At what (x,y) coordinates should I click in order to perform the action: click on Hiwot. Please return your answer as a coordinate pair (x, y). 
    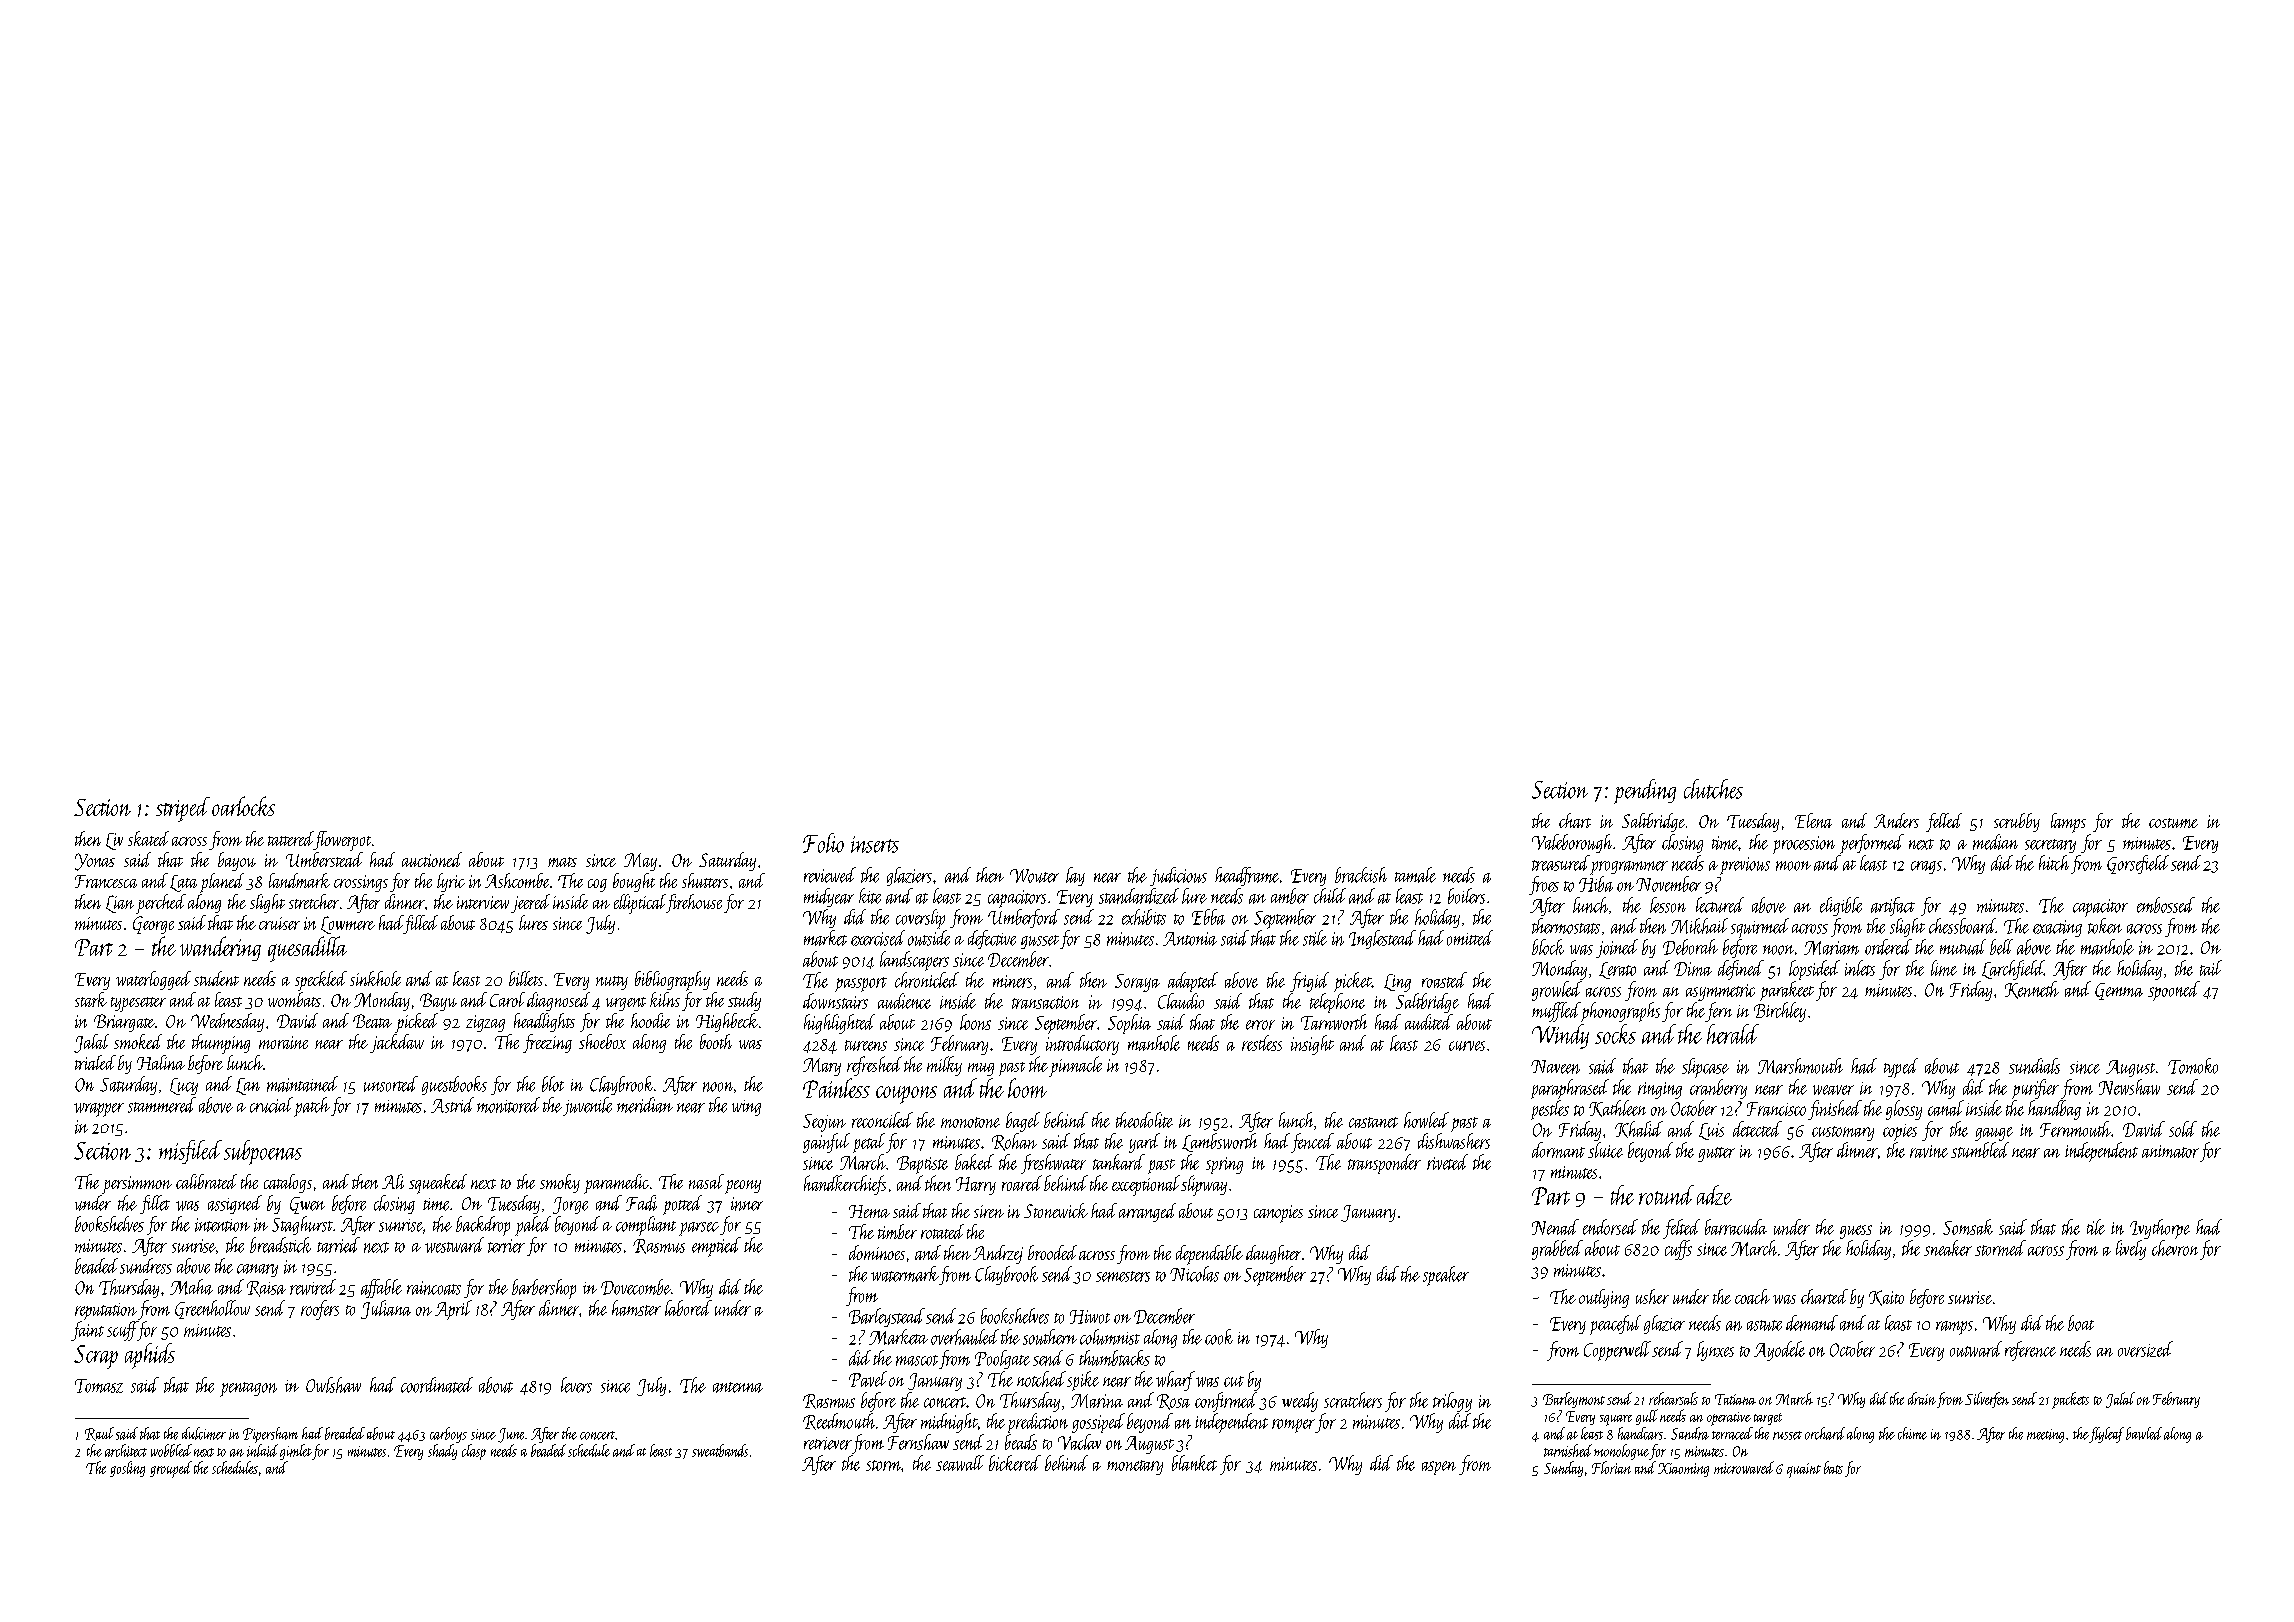
    Looking at the image, I should click on (1090, 1317).
